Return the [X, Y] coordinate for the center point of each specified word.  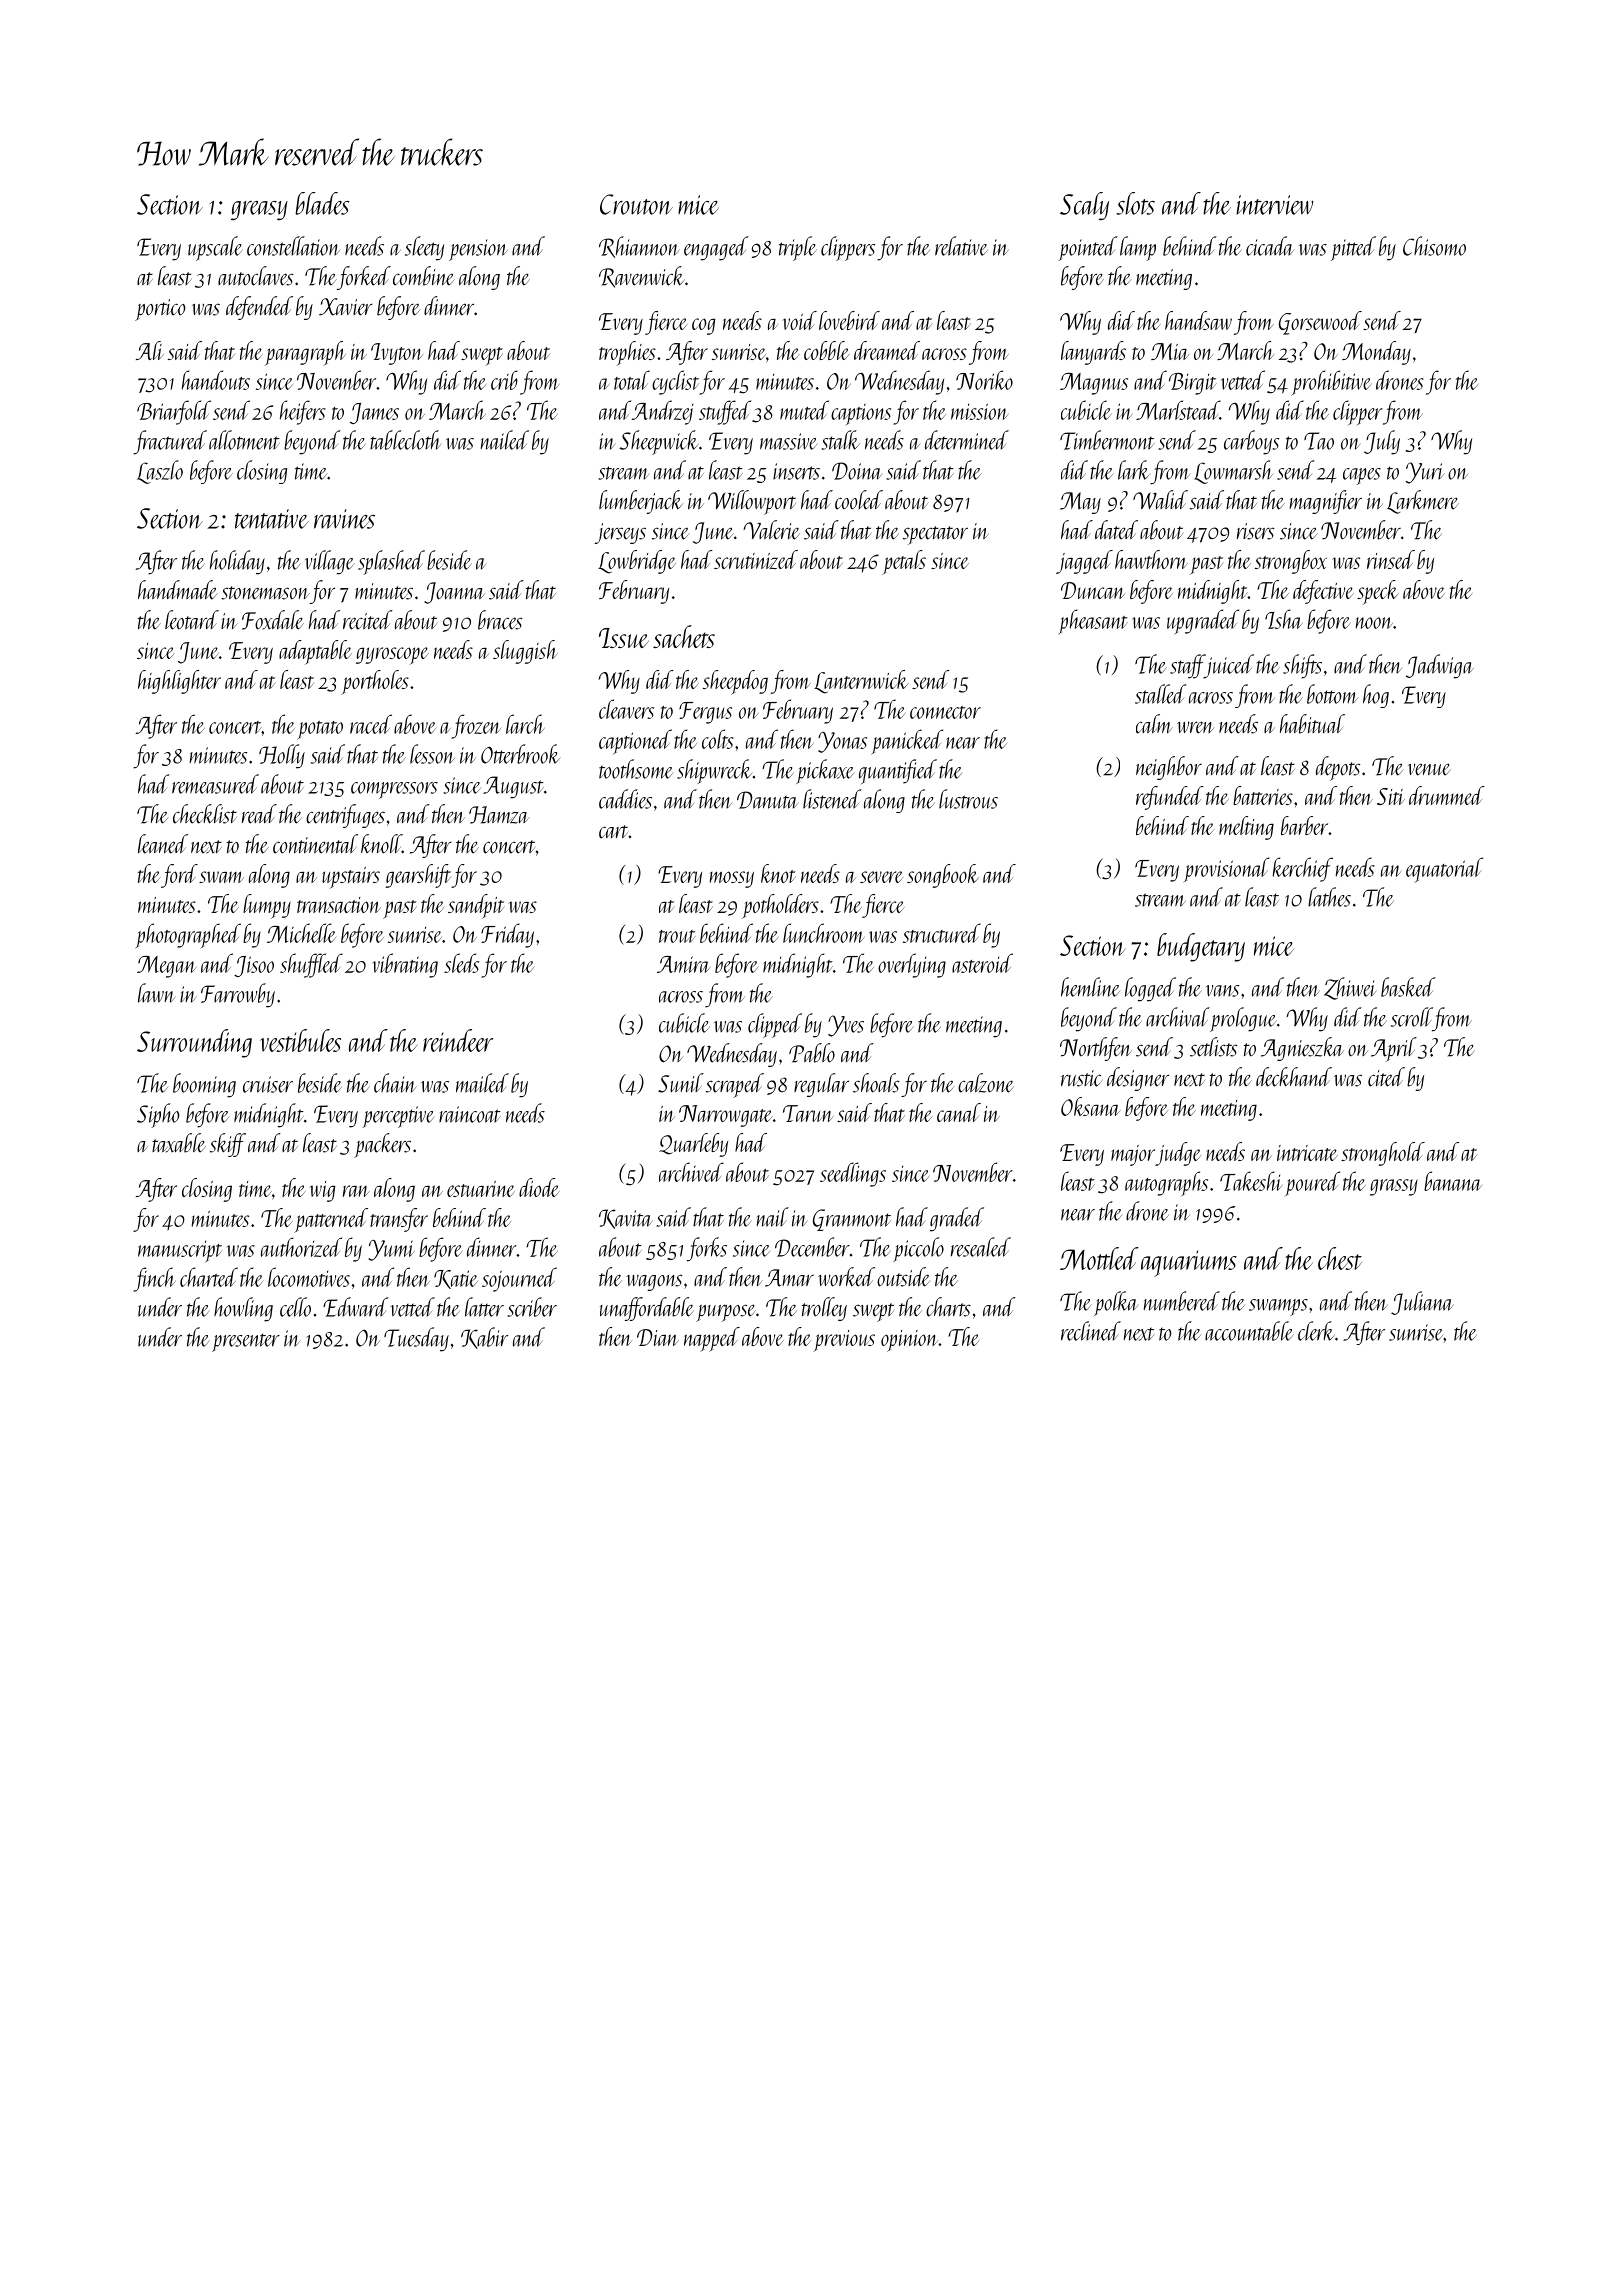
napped [712, 1339]
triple [798, 248]
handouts [216, 380]
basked [1408, 987]
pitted [1353, 248]
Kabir [484, 1338]
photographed [188, 936]
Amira [683, 964]
